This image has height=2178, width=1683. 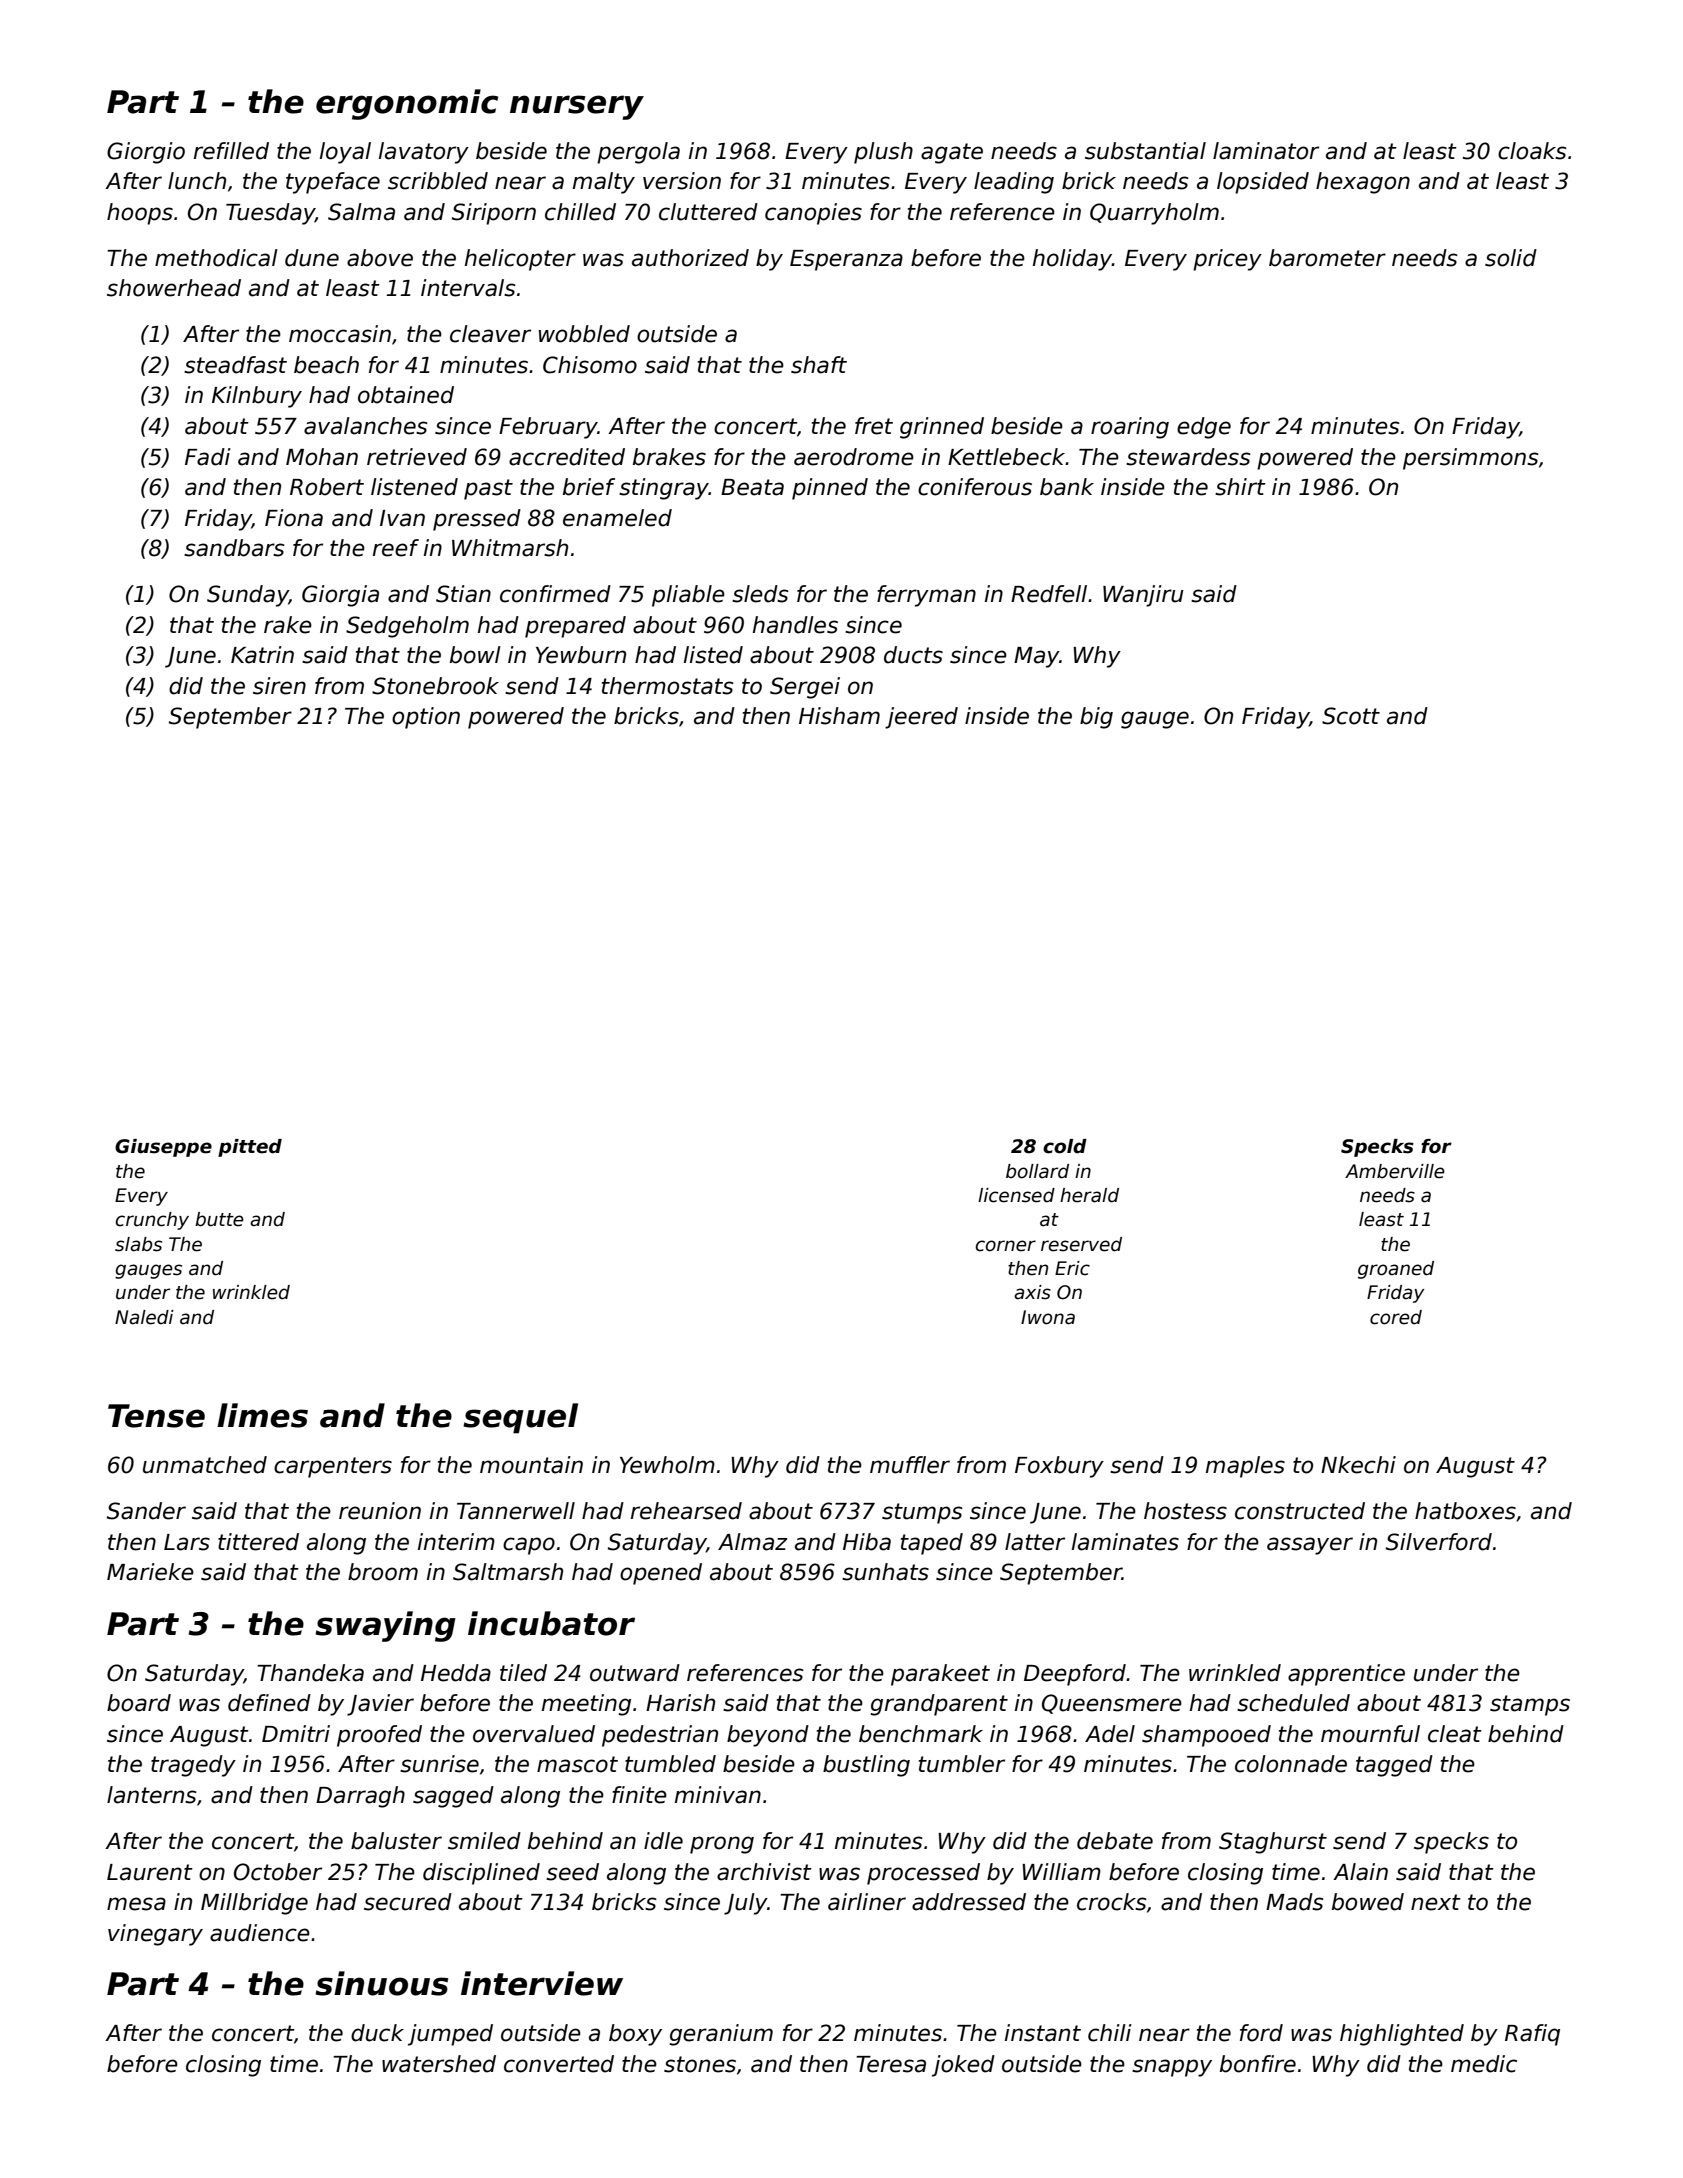 What do you see at coordinates (577, 107) in the image?
I see `nursery` at bounding box center [577, 107].
